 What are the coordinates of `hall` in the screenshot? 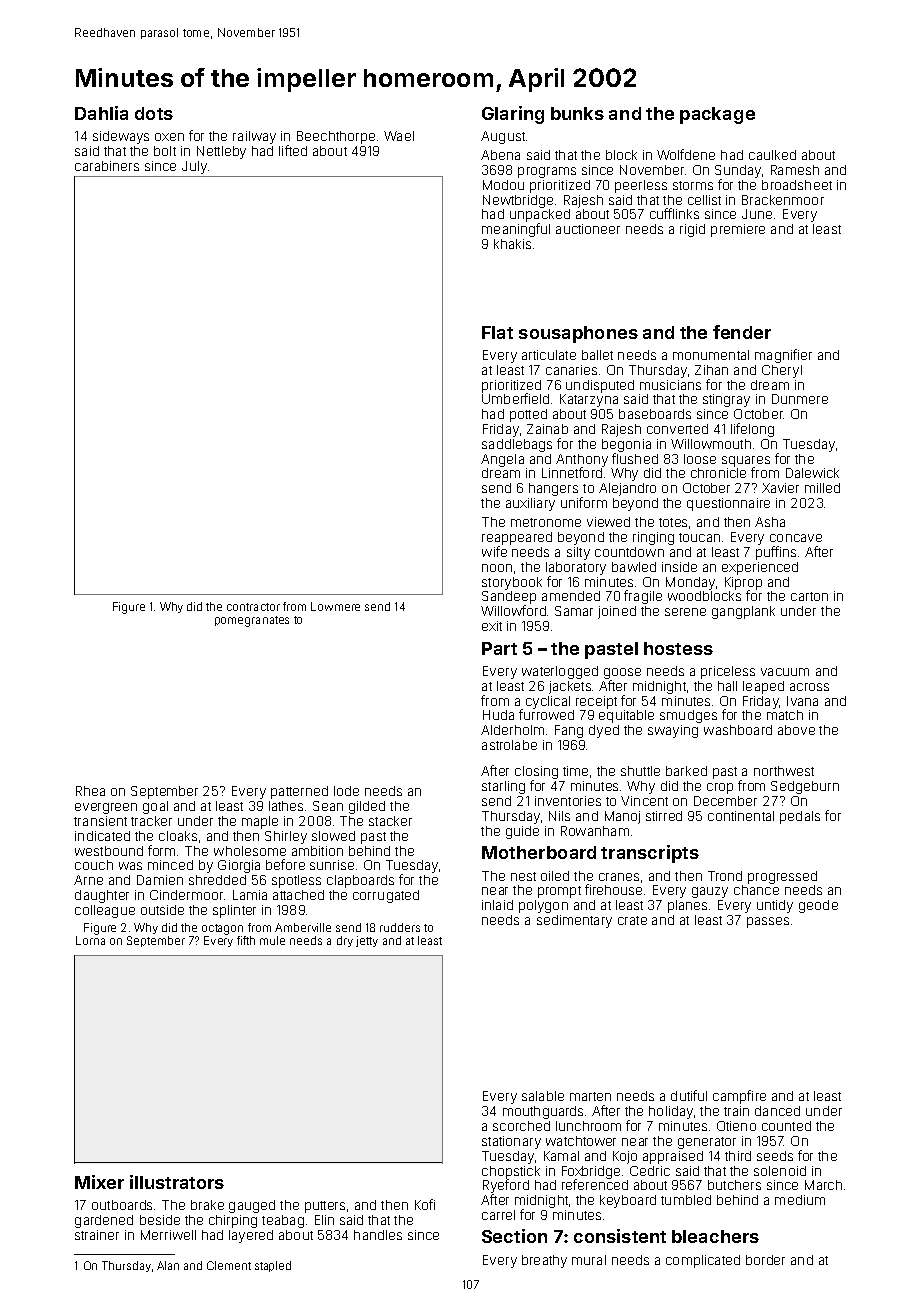 It's located at (727, 686).
